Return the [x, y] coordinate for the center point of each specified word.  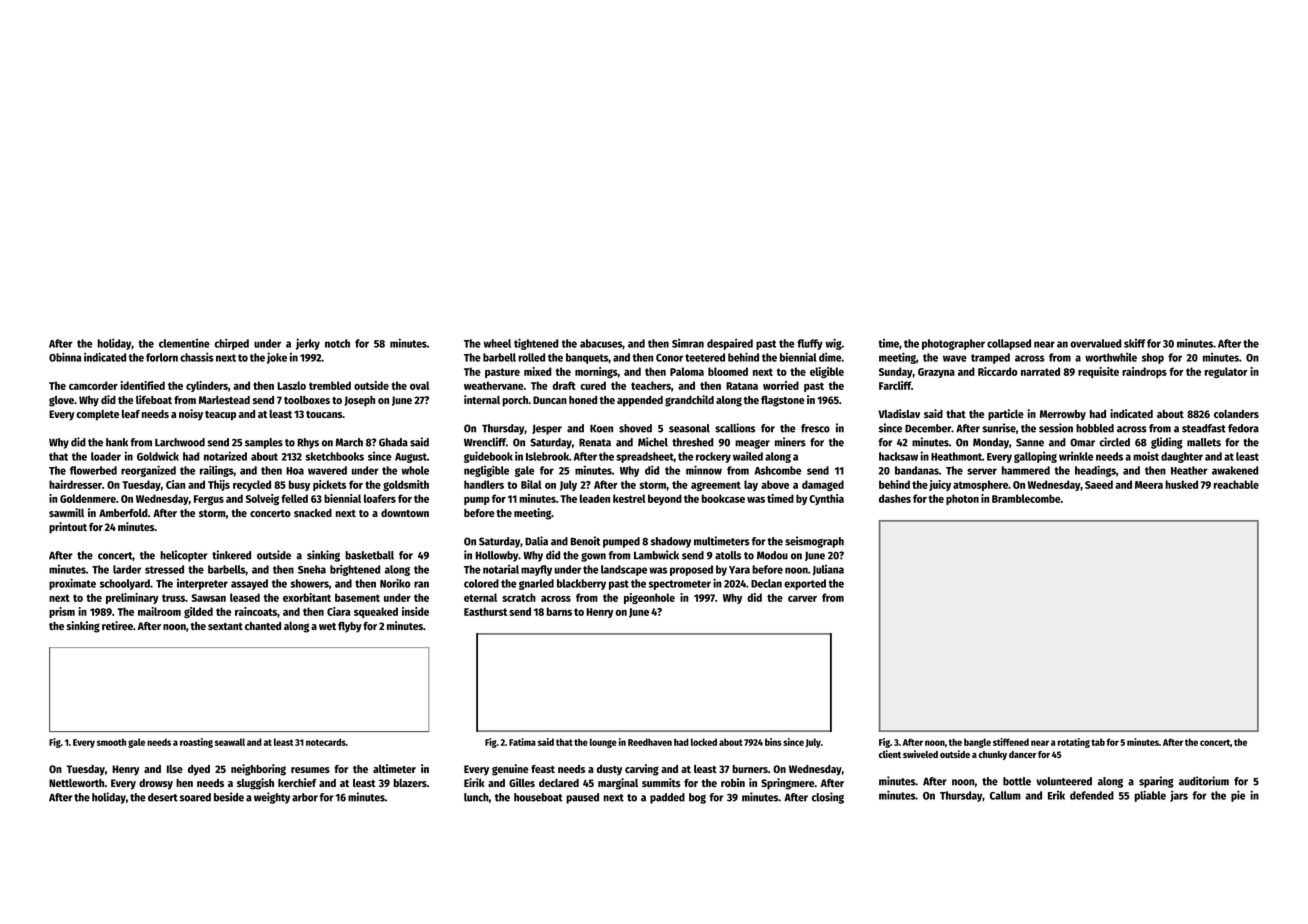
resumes [310, 770]
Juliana [828, 570]
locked [704, 742]
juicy [940, 485]
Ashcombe [777, 470]
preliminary [132, 598]
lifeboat [154, 399]
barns [559, 611]
